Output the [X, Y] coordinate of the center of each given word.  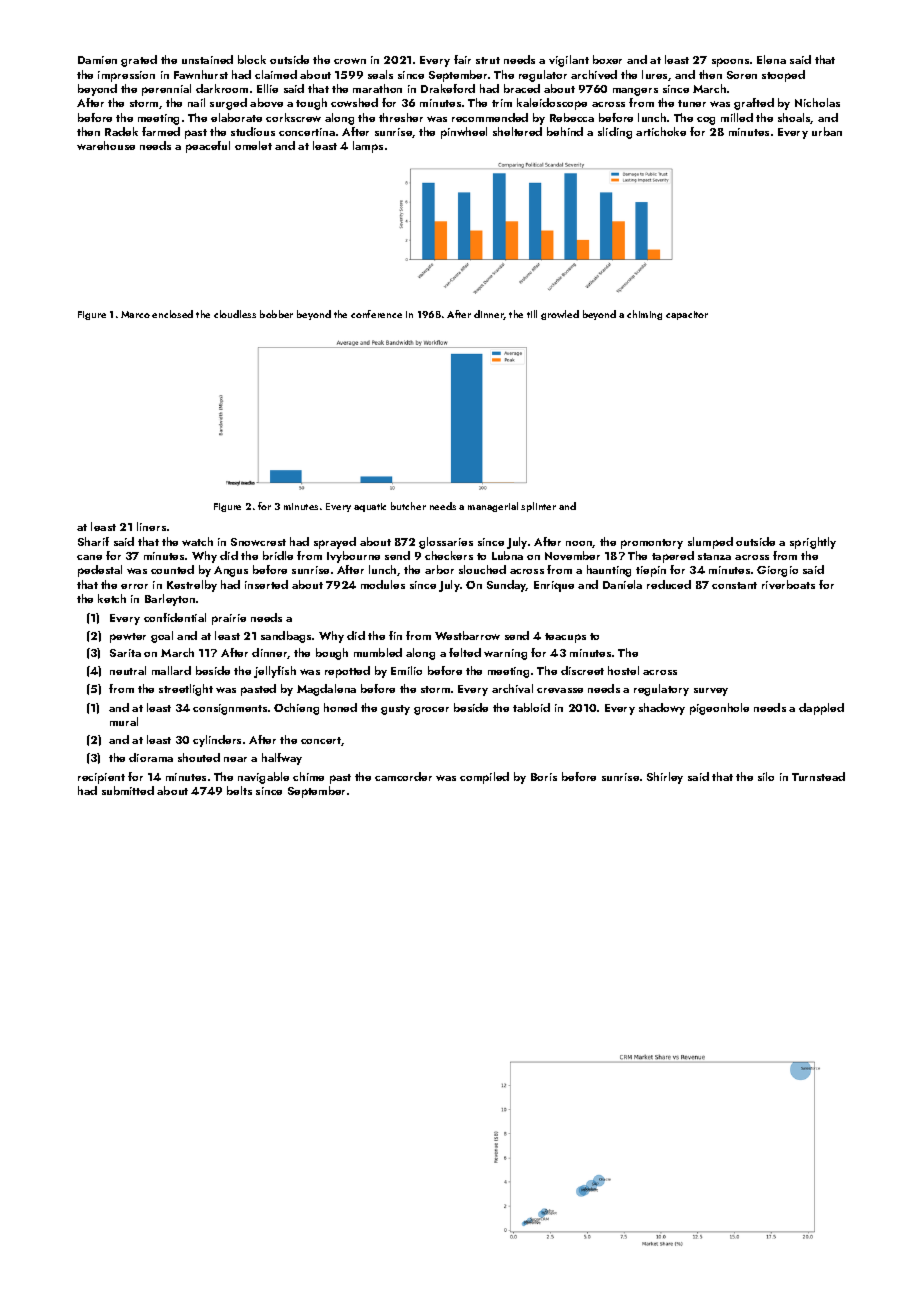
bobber [276, 314]
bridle [278, 555]
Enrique [554, 586]
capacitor [687, 315]
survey [711, 692]
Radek [121, 131]
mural [124, 721]
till [532, 314]
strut [488, 60]
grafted [754, 104]
